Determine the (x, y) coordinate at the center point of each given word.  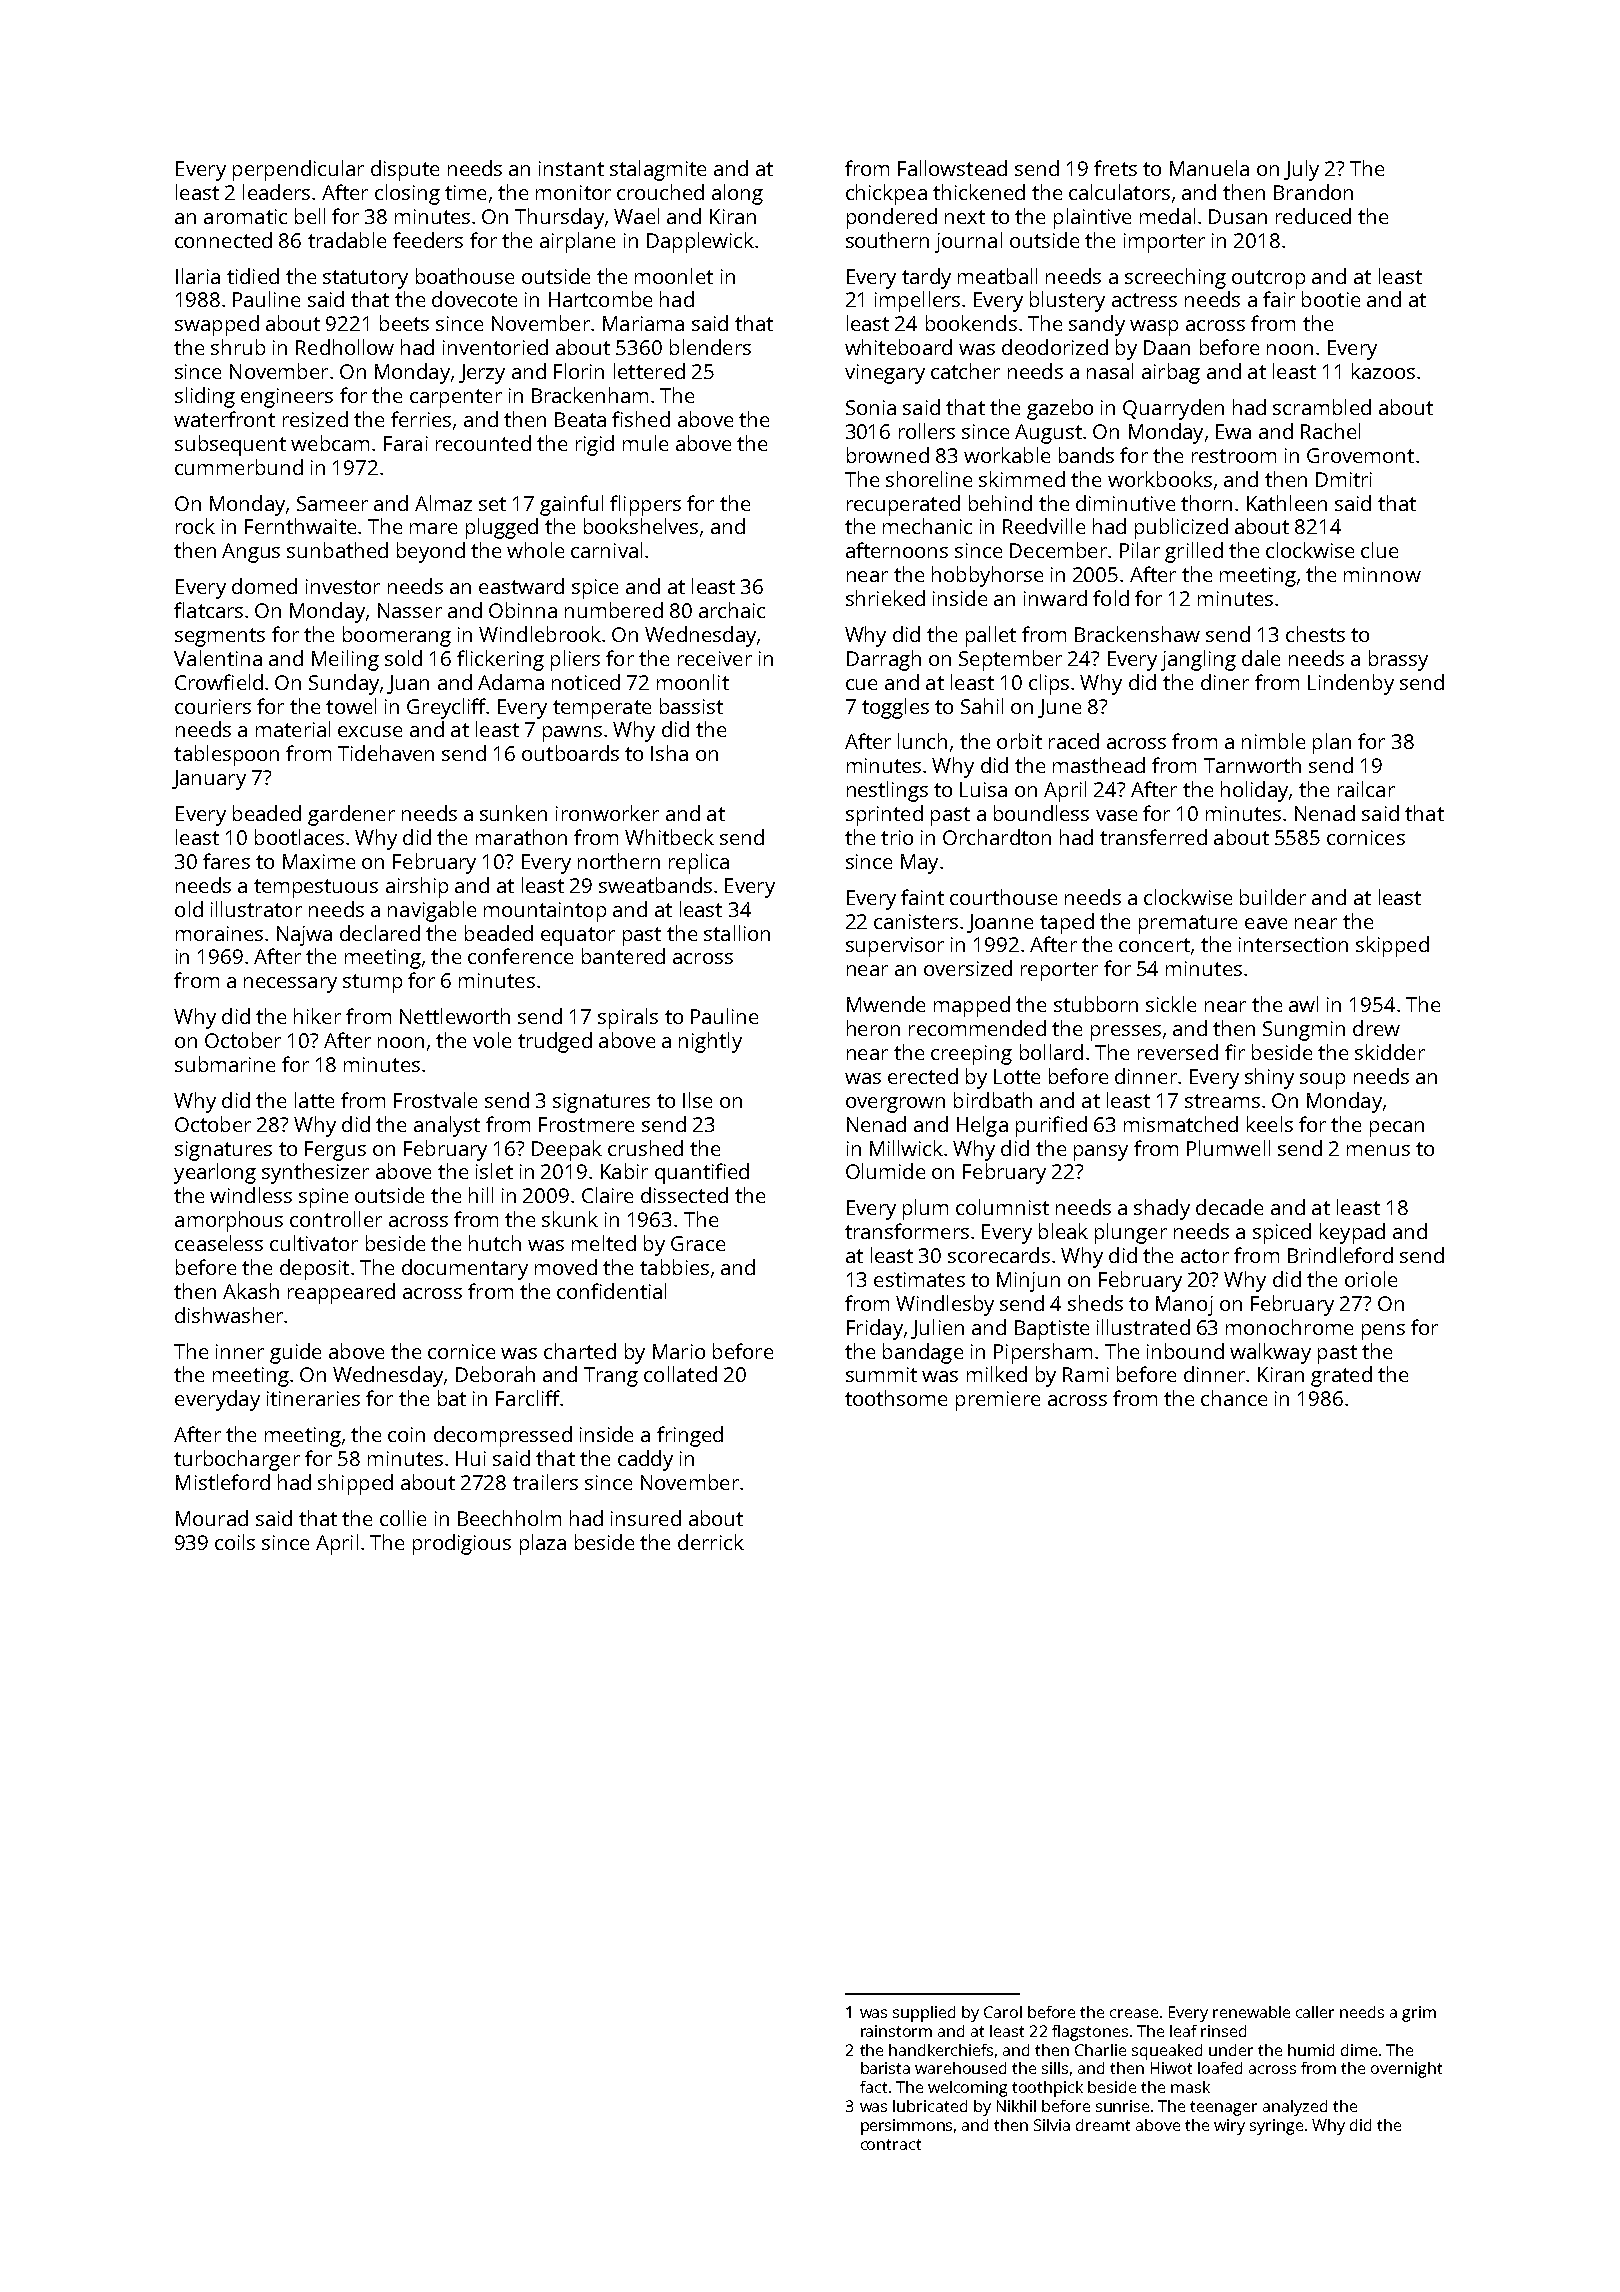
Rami (1086, 1374)
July (1301, 170)
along (737, 194)
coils (235, 1542)
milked (997, 1374)
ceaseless (219, 1243)
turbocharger (237, 1460)
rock (195, 526)
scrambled (1322, 407)
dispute (405, 170)
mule (645, 443)
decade (1229, 1207)
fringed (690, 1436)
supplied (924, 2014)
